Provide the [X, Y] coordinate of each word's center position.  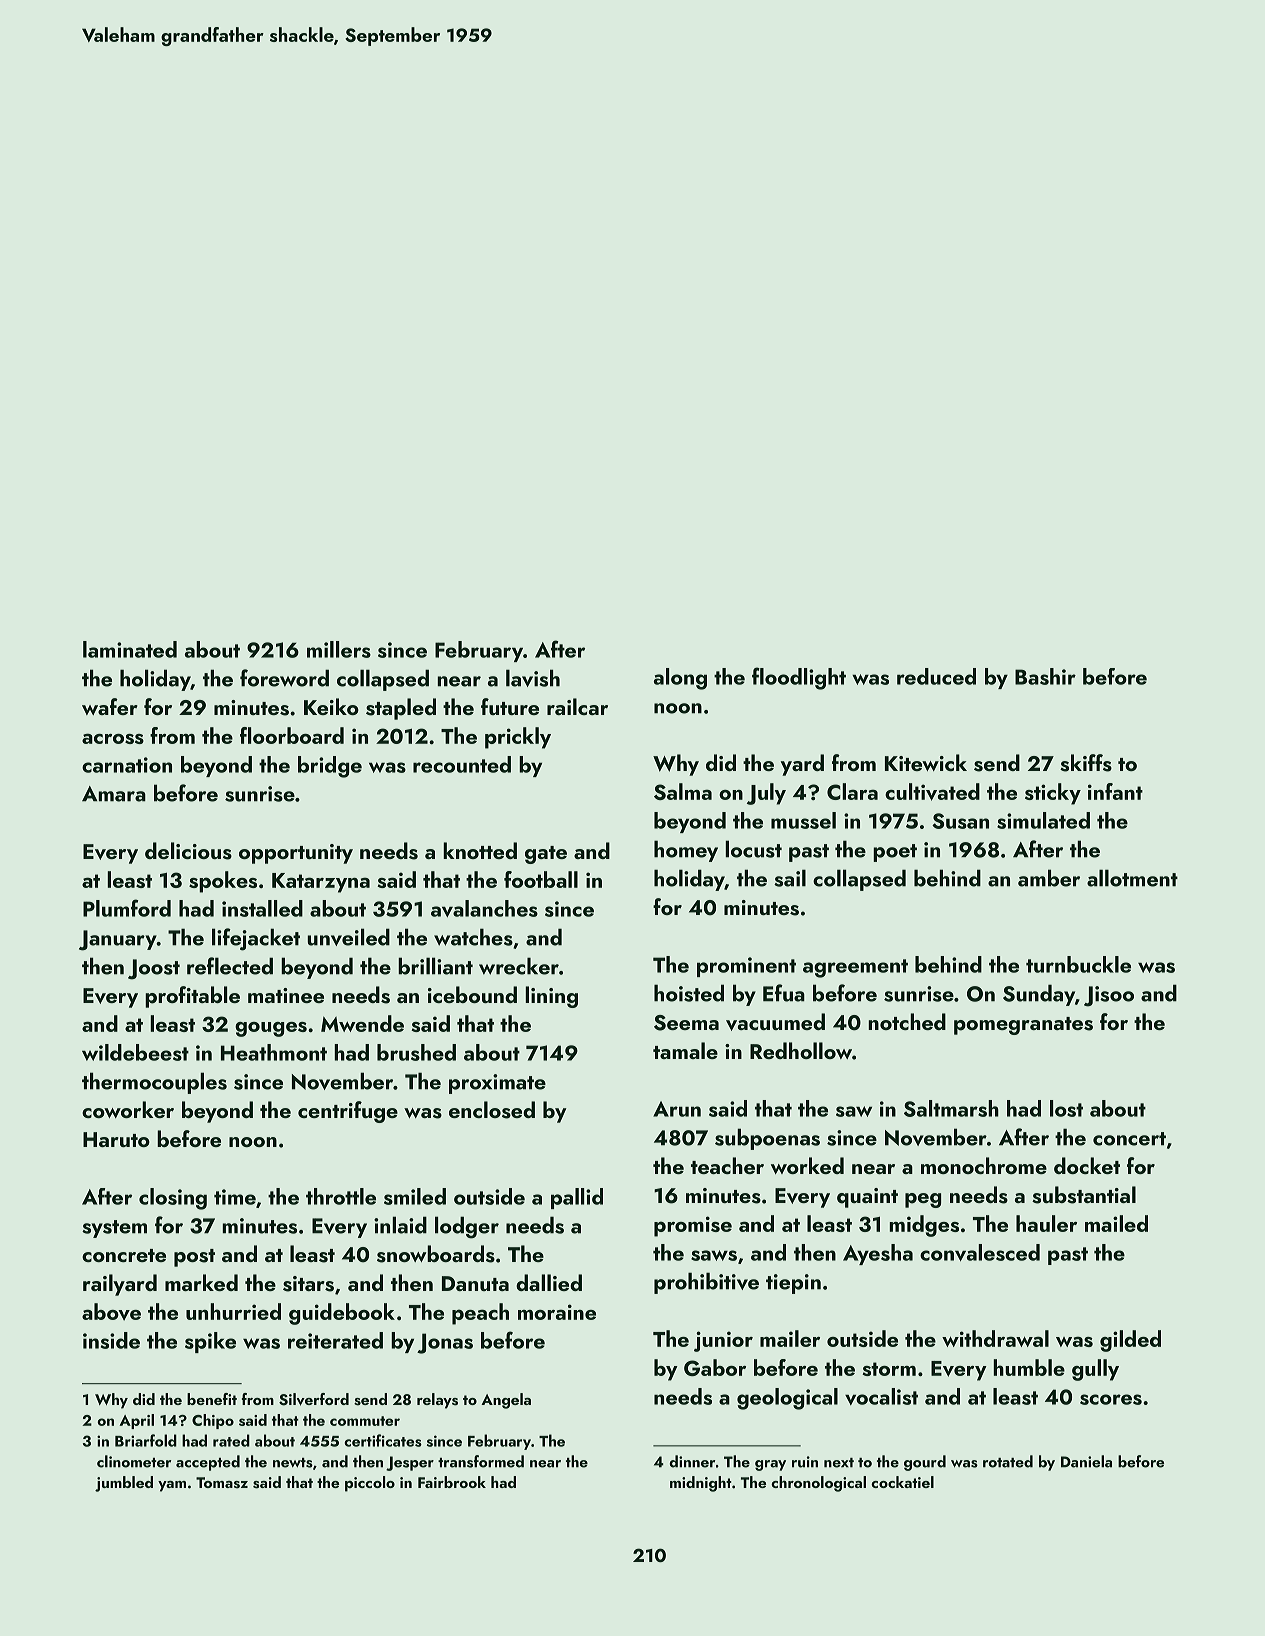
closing [173, 1199]
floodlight [799, 678]
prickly [518, 738]
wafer [110, 706]
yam [172, 1486]
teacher [727, 1165]
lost [1066, 1108]
